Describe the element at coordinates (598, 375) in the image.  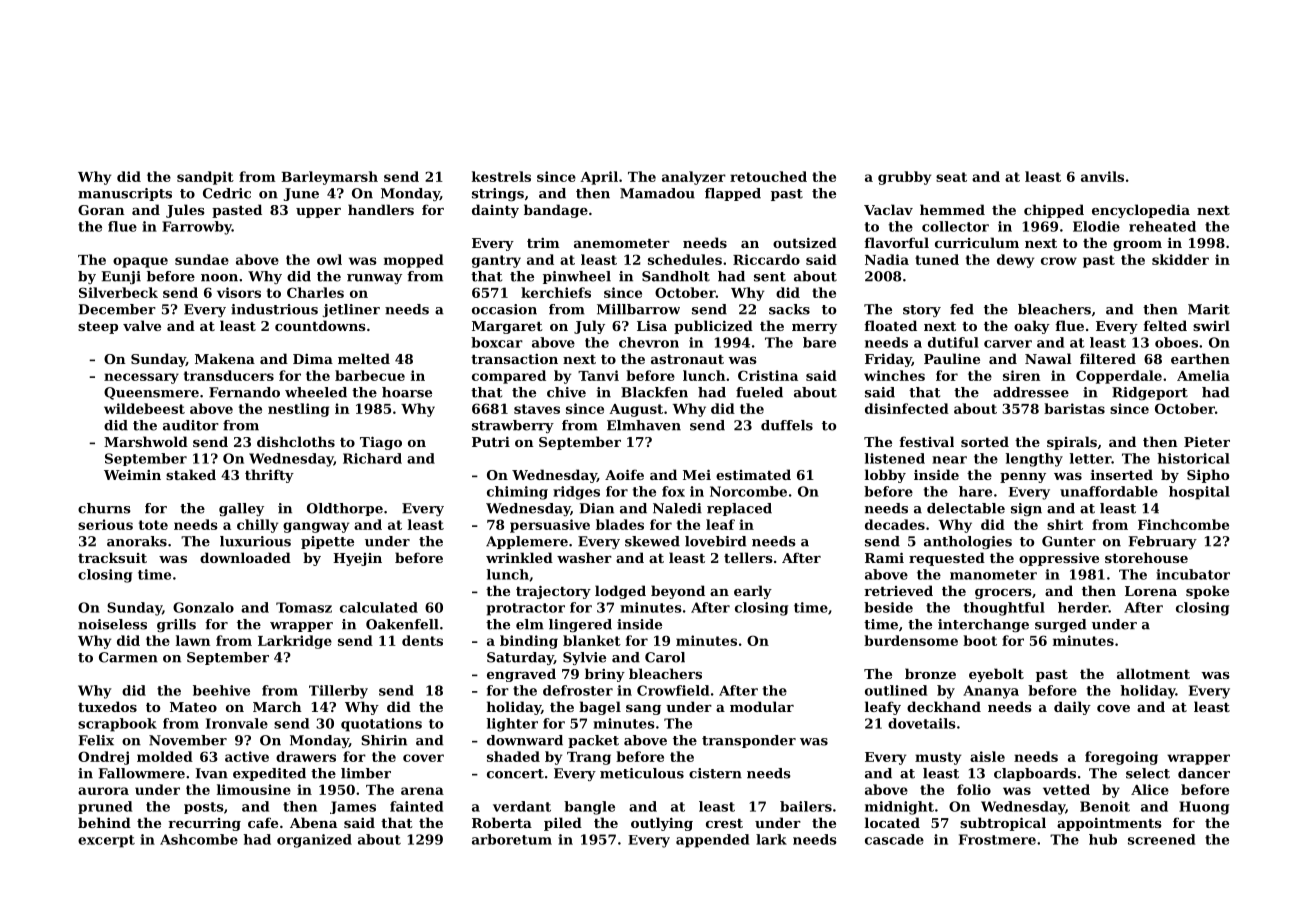
I see `Tanvi` at that location.
